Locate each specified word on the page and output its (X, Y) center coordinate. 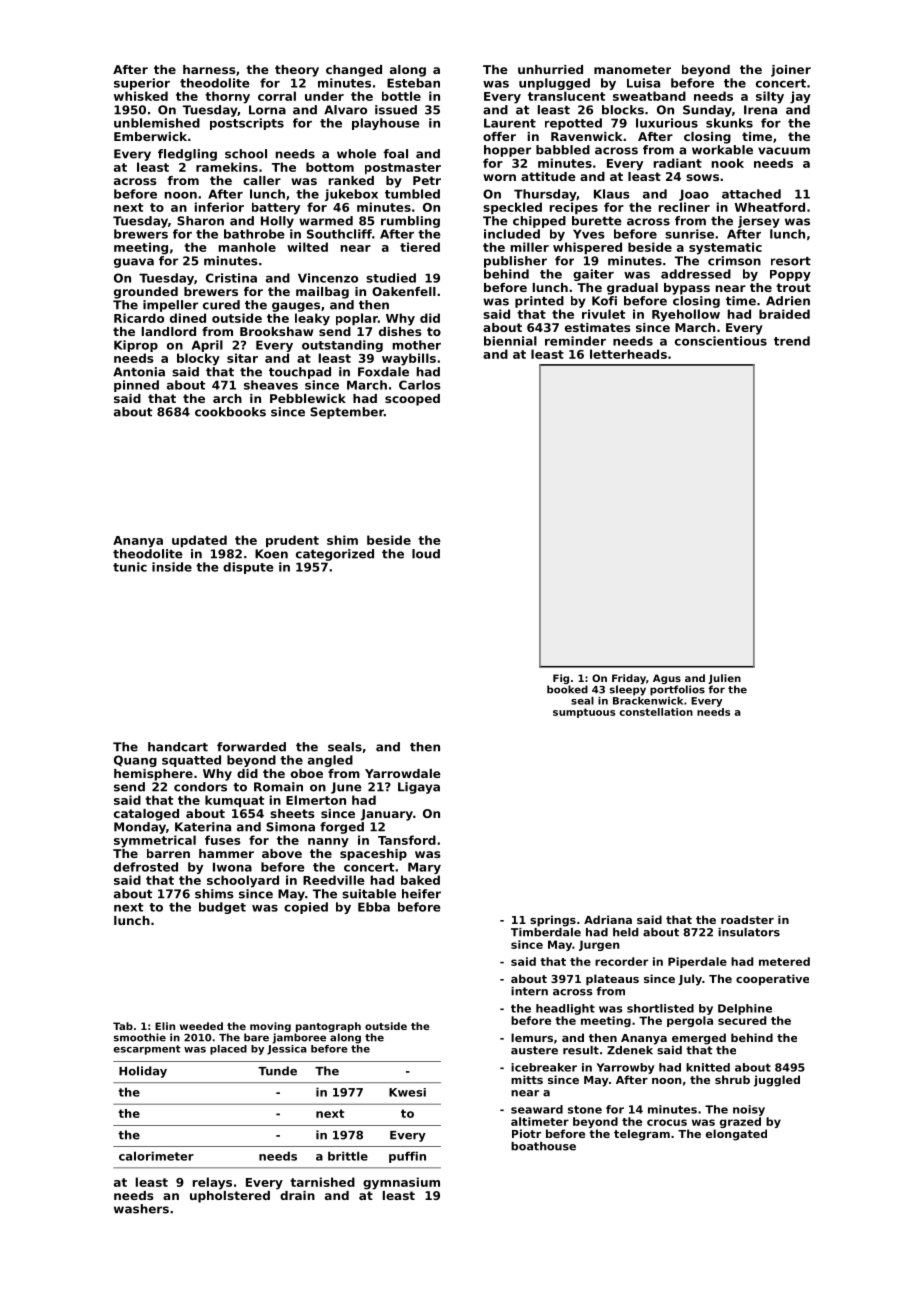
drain (297, 1195)
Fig (561, 679)
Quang (135, 761)
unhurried (550, 69)
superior (142, 84)
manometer (632, 69)
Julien (724, 679)
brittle (348, 1156)
